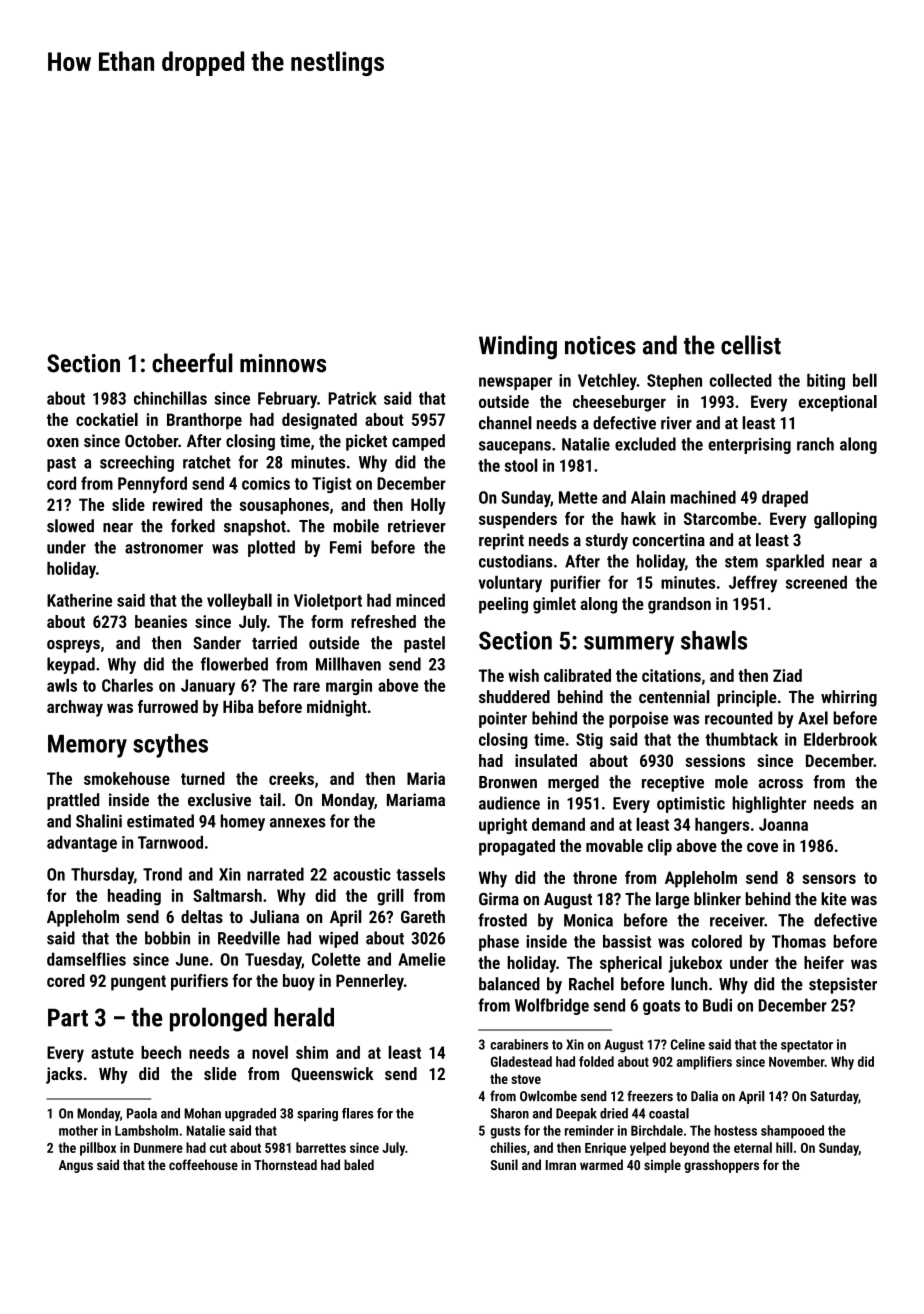 This page has width=924, height=1314. Describe the element at coordinates (515, 383) in the page. I see `newspaper` at that location.
